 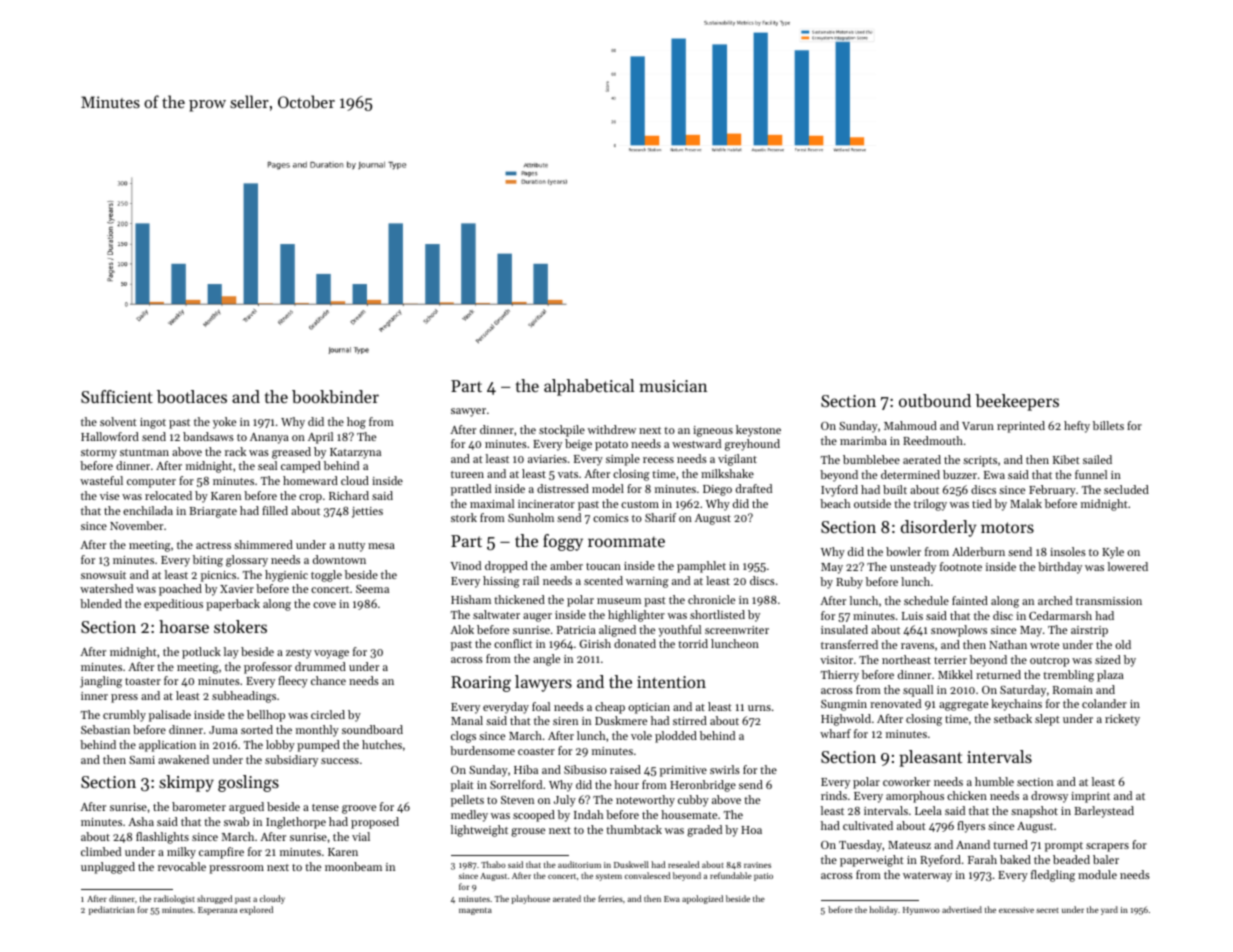 What do you see at coordinates (101, 480) in the screenshot?
I see `wasteful` at bounding box center [101, 480].
